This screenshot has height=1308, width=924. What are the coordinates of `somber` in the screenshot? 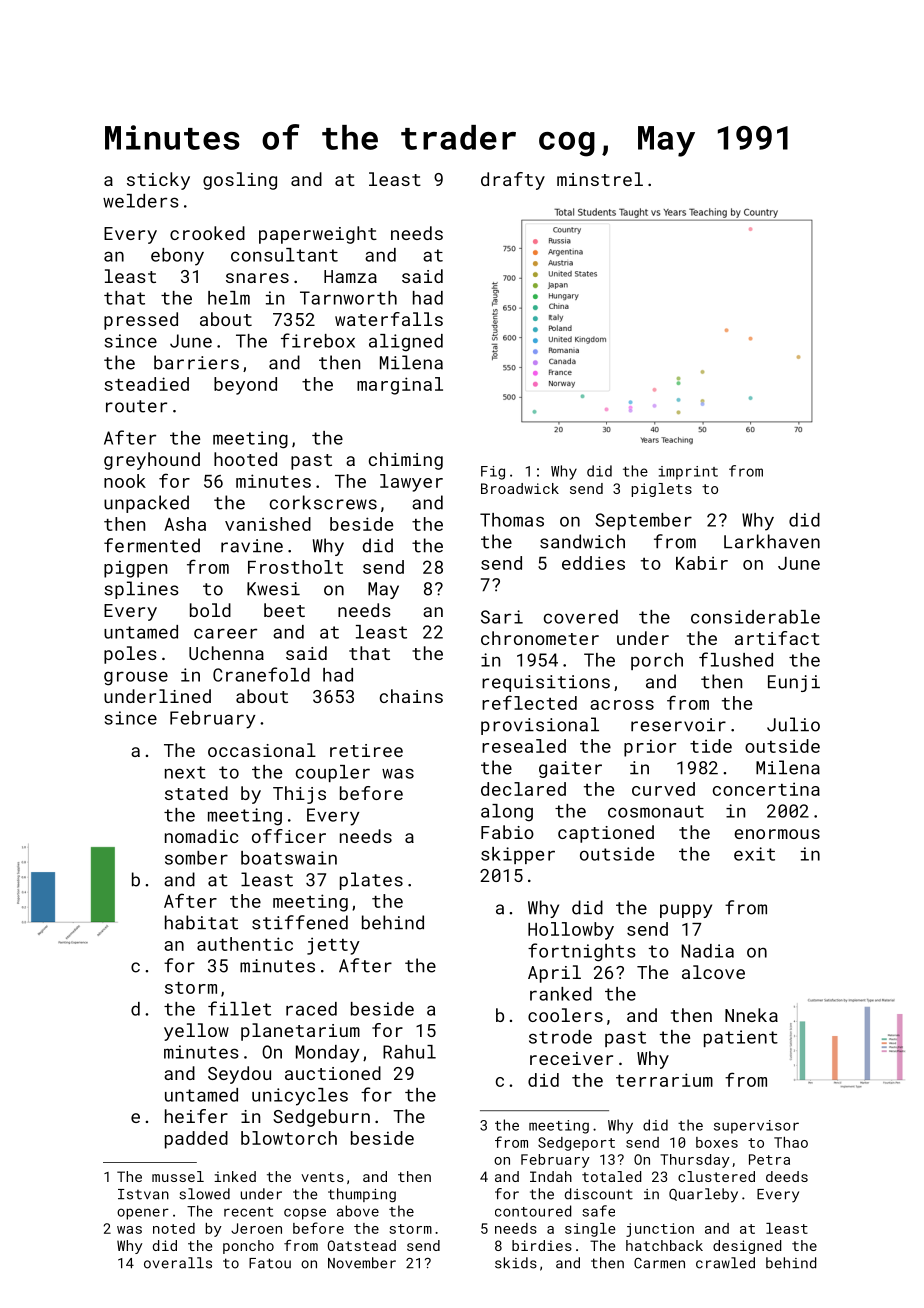 It's located at (196, 858).
